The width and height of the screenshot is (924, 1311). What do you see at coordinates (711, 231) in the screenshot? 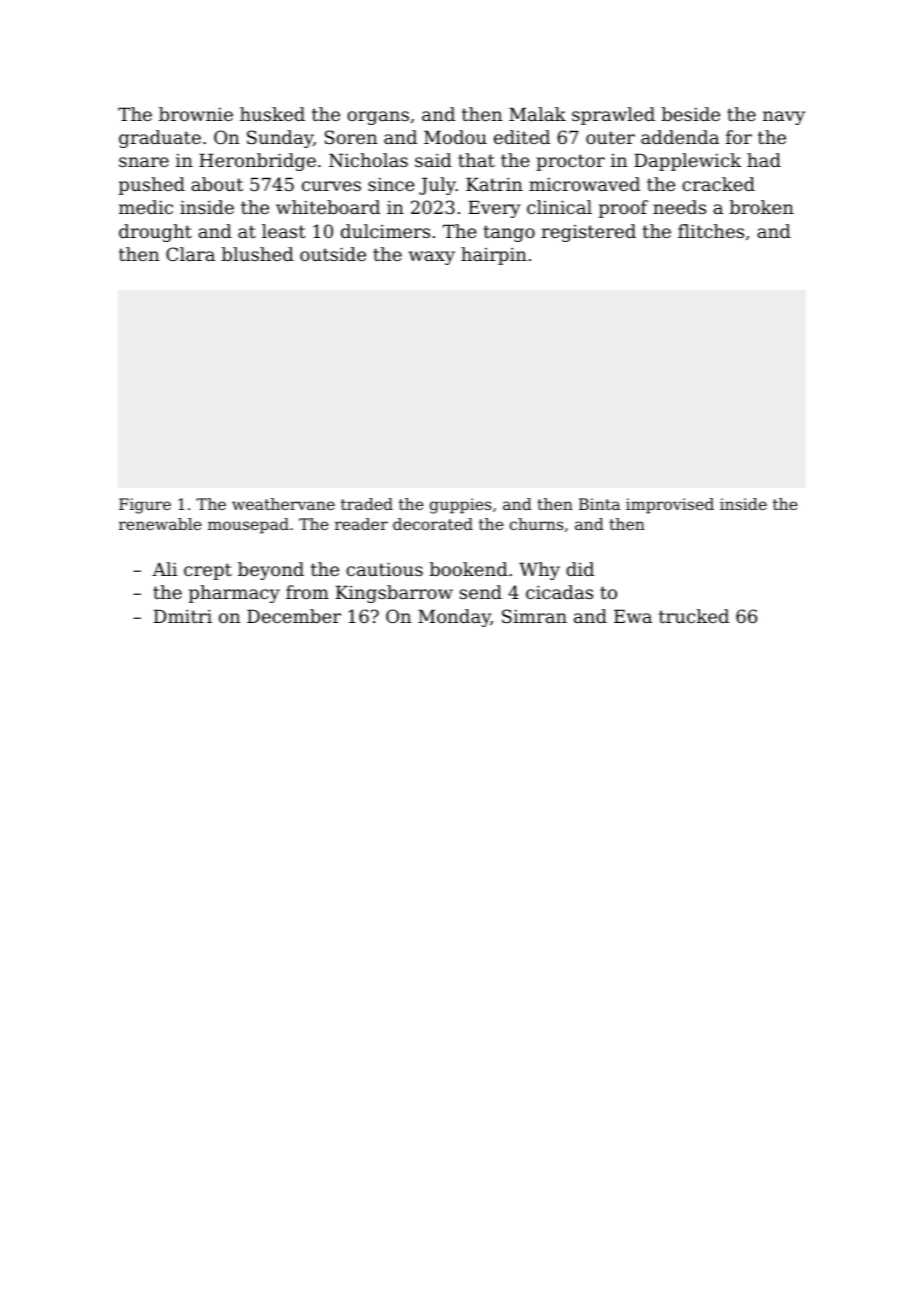
I see `flitches` at bounding box center [711, 231].
